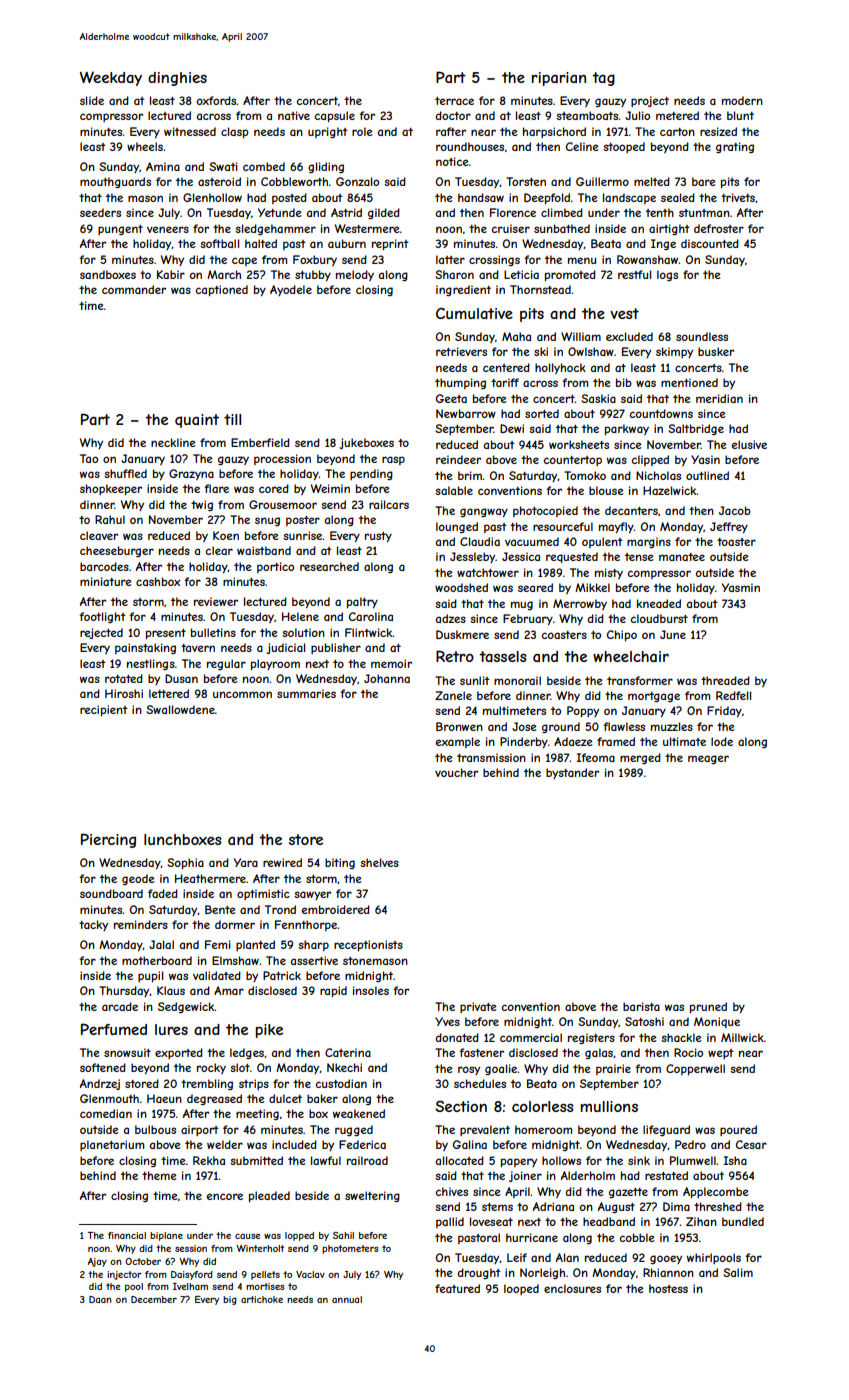 Image resolution: width=849 pixels, height=1400 pixels. I want to click on Millwick, so click(742, 1037).
